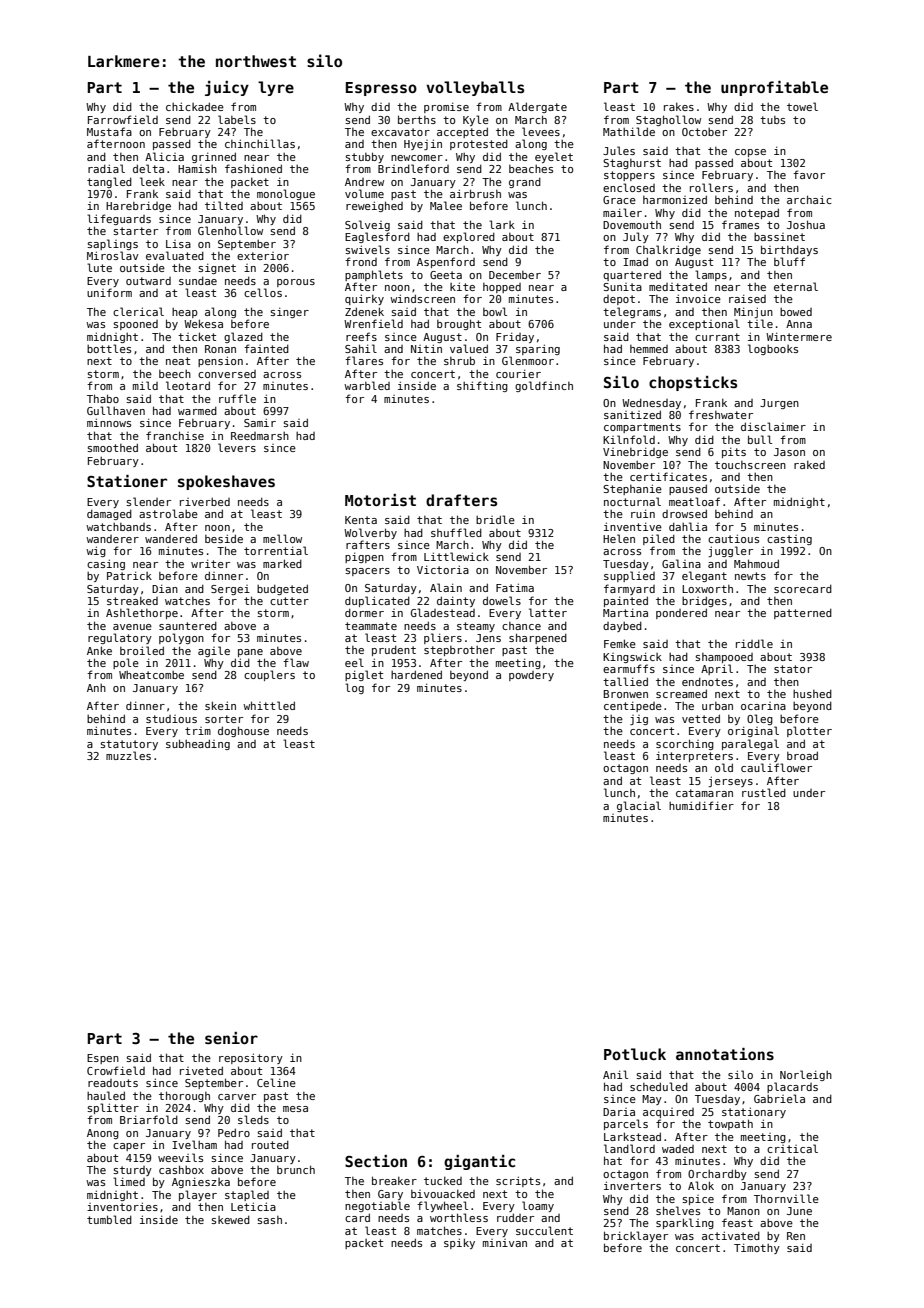 This document has height=1308, width=924. What do you see at coordinates (459, 1243) in the document?
I see `spiky` at bounding box center [459, 1243].
